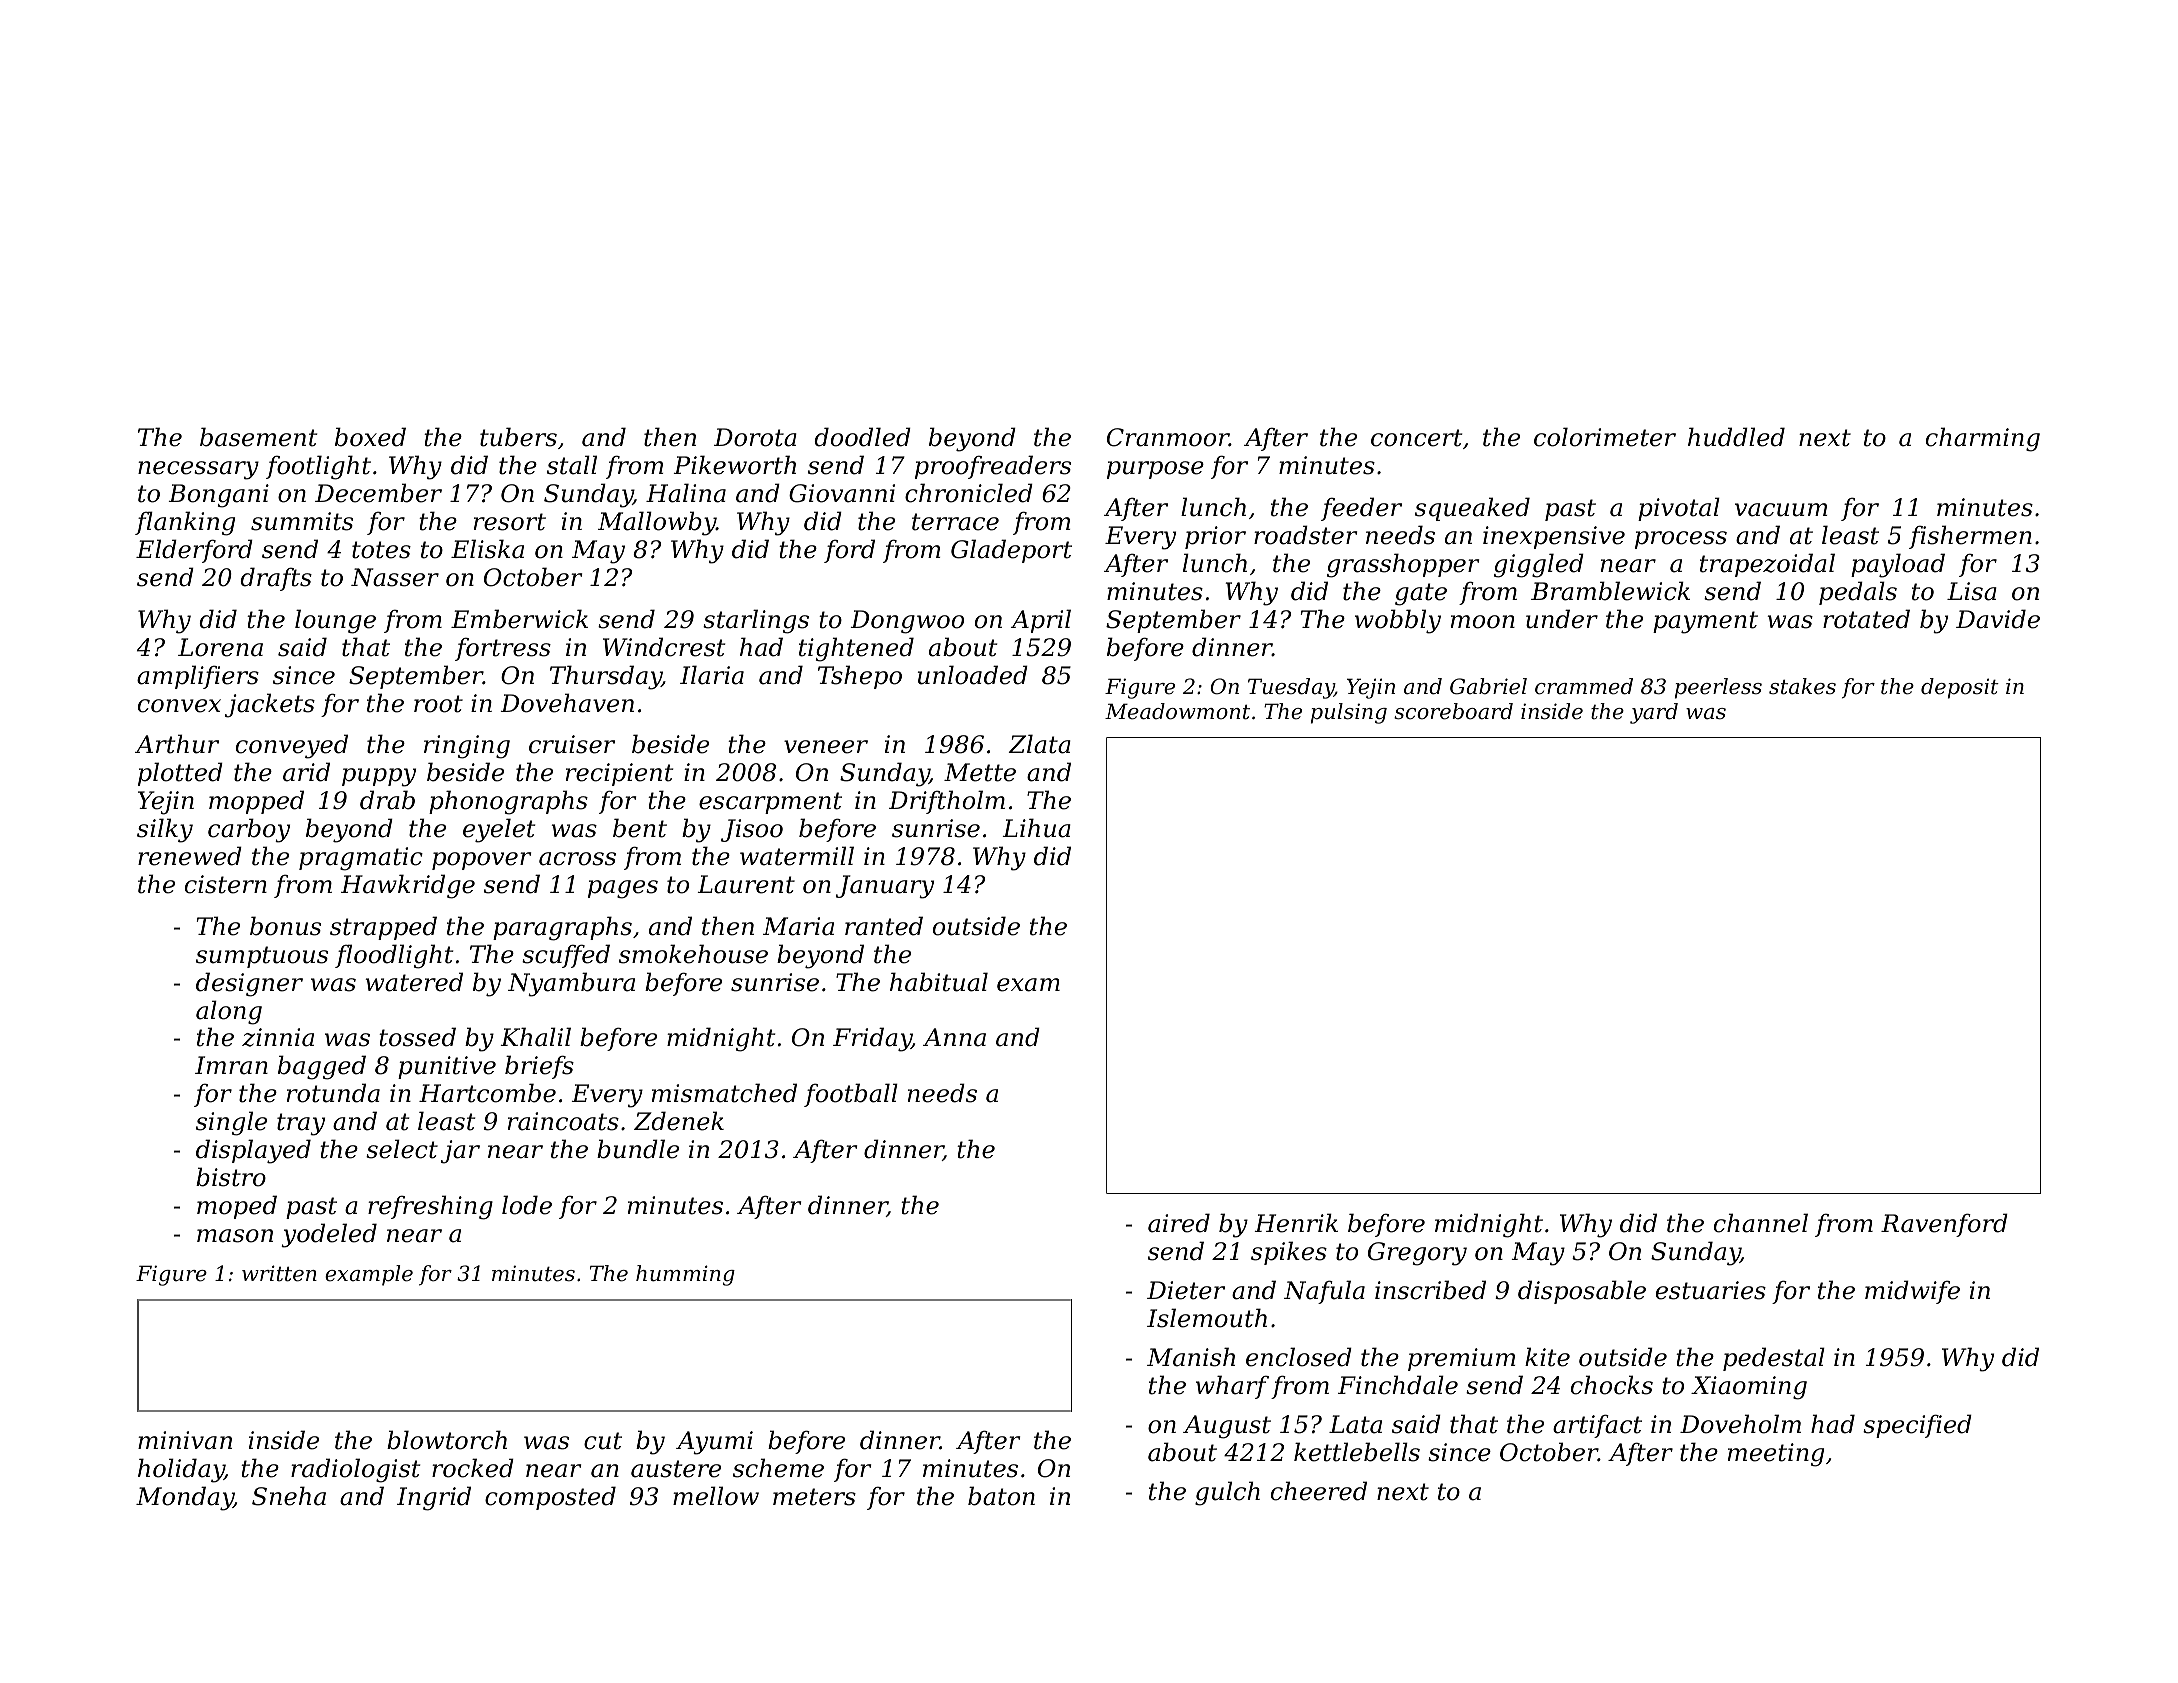 The width and height of the screenshot is (2178, 1683). Describe the element at coordinates (289, 1496) in the screenshot. I see `Sneha` at that location.
